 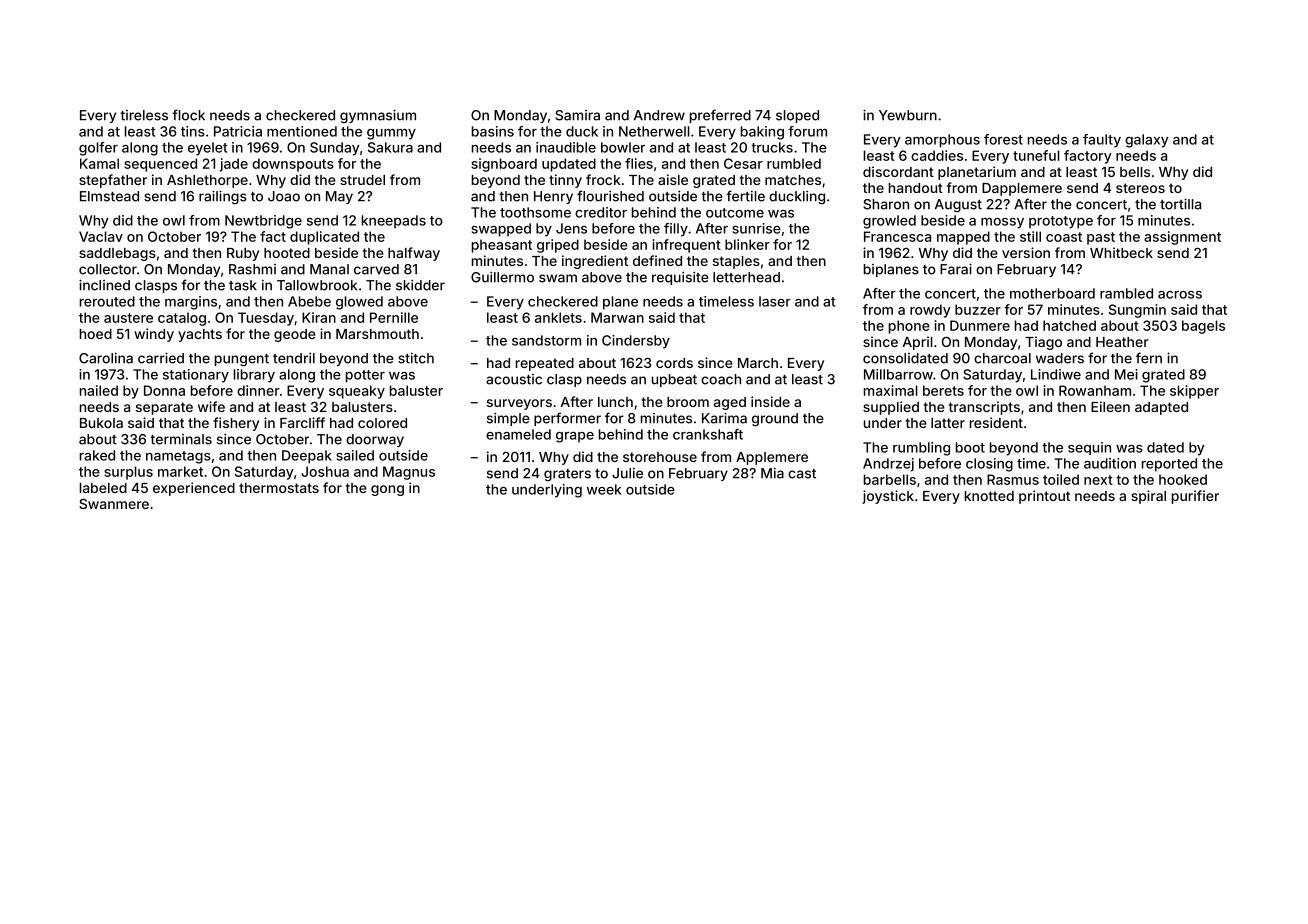 What do you see at coordinates (208, 149) in the image?
I see `eyelet` at bounding box center [208, 149].
